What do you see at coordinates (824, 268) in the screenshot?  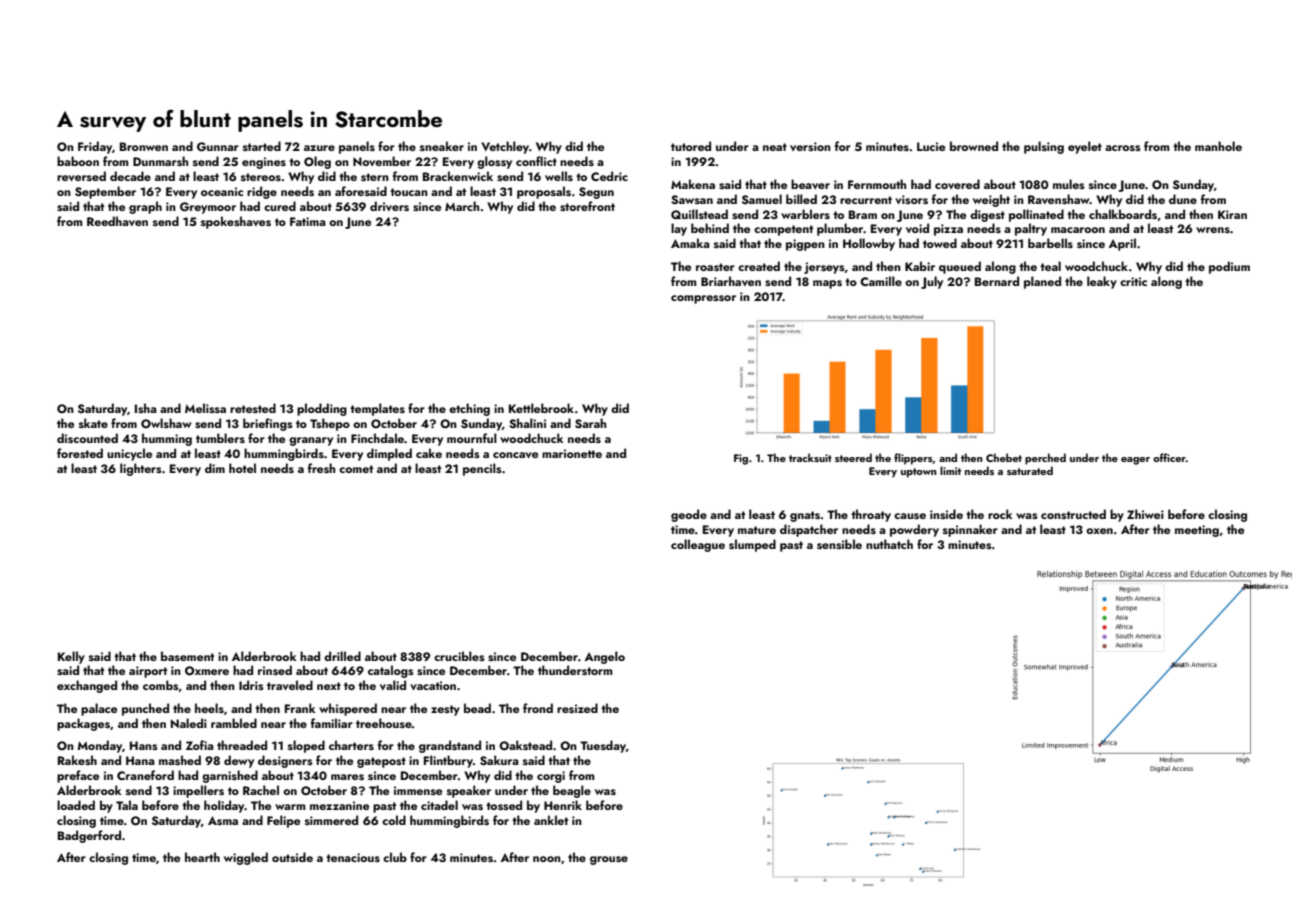 I see `jerseys` at bounding box center [824, 268].
